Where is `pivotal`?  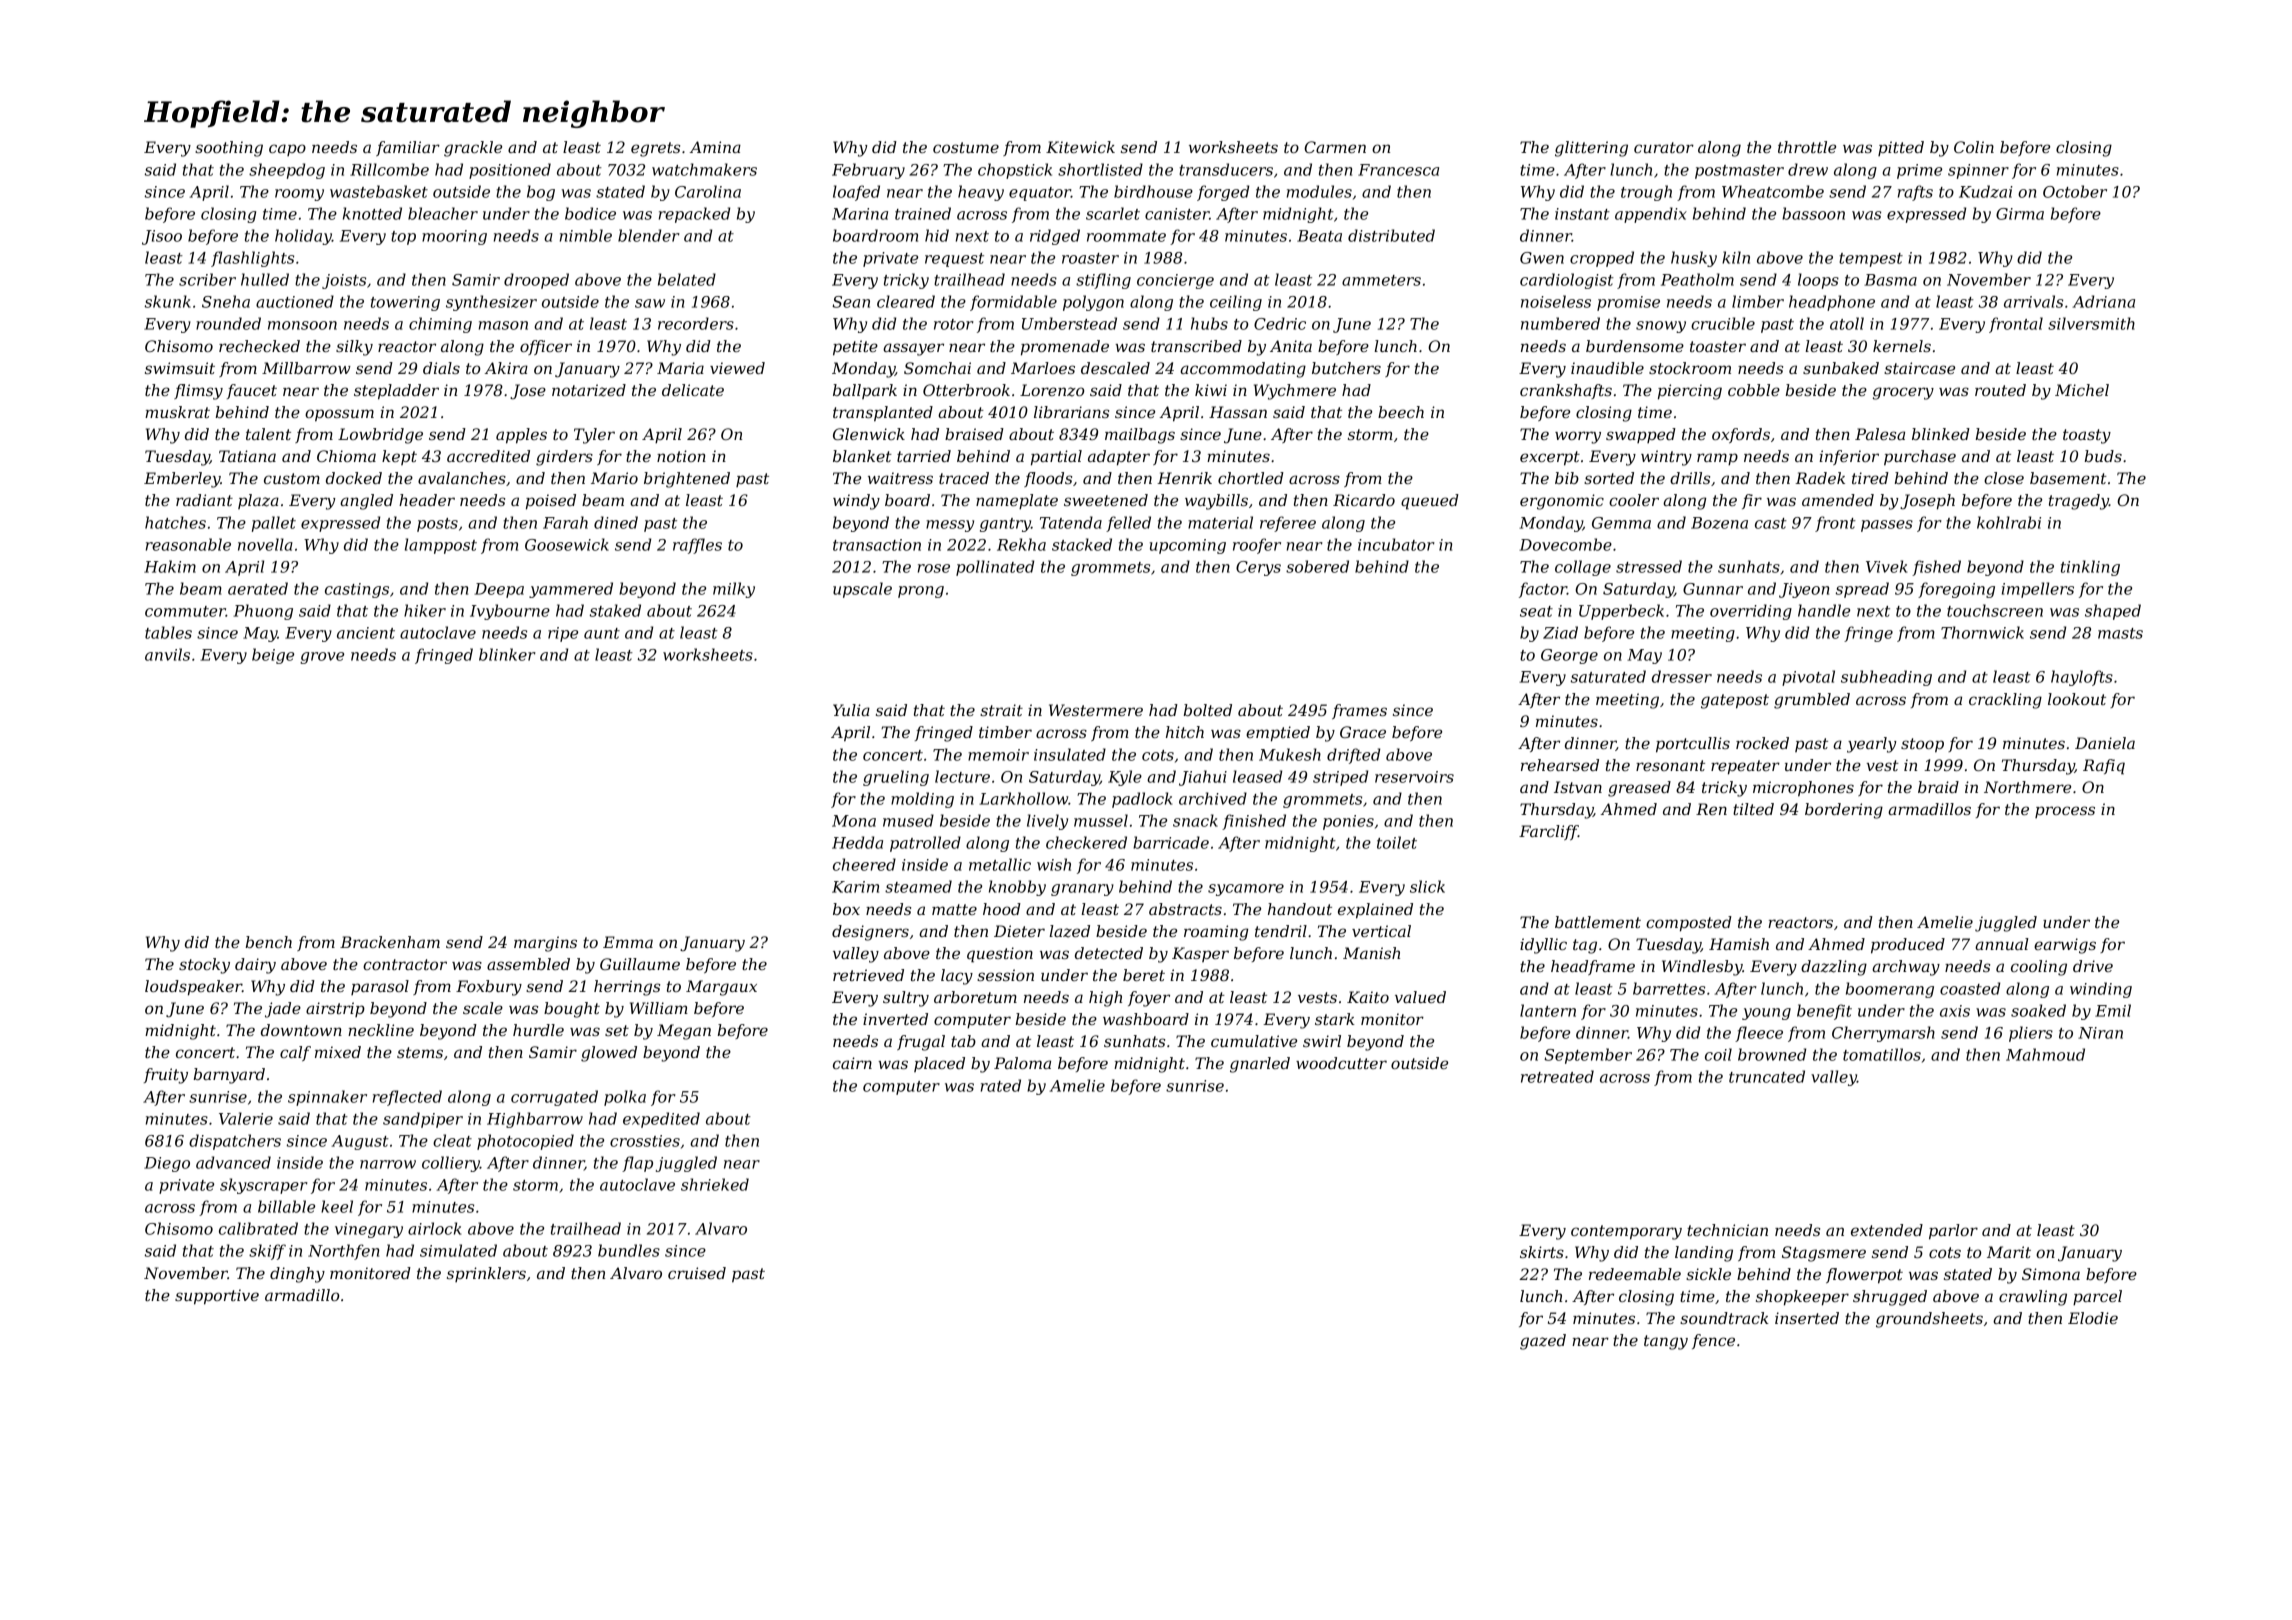 pivotal is located at coordinates (1808, 678).
